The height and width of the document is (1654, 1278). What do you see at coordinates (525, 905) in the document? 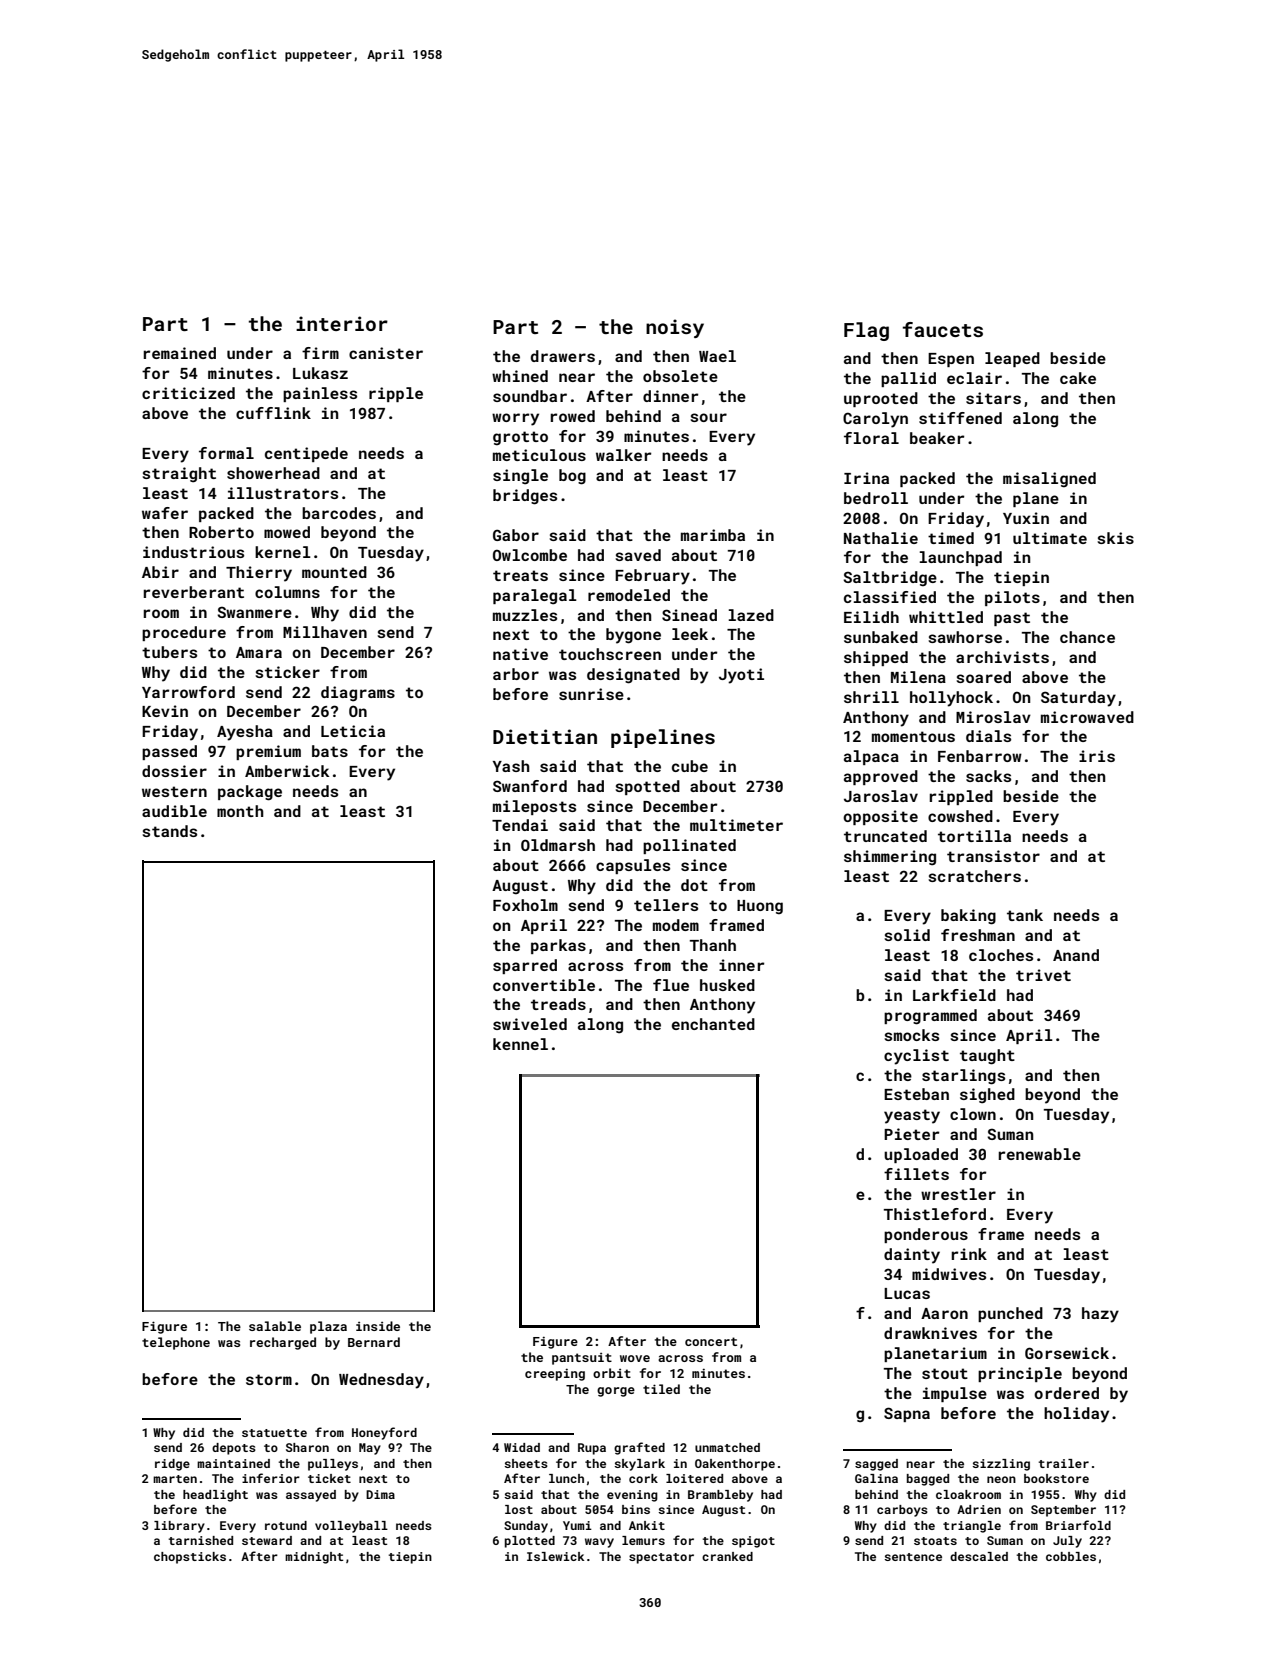
I see `Foxholm` at bounding box center [525, 905].
